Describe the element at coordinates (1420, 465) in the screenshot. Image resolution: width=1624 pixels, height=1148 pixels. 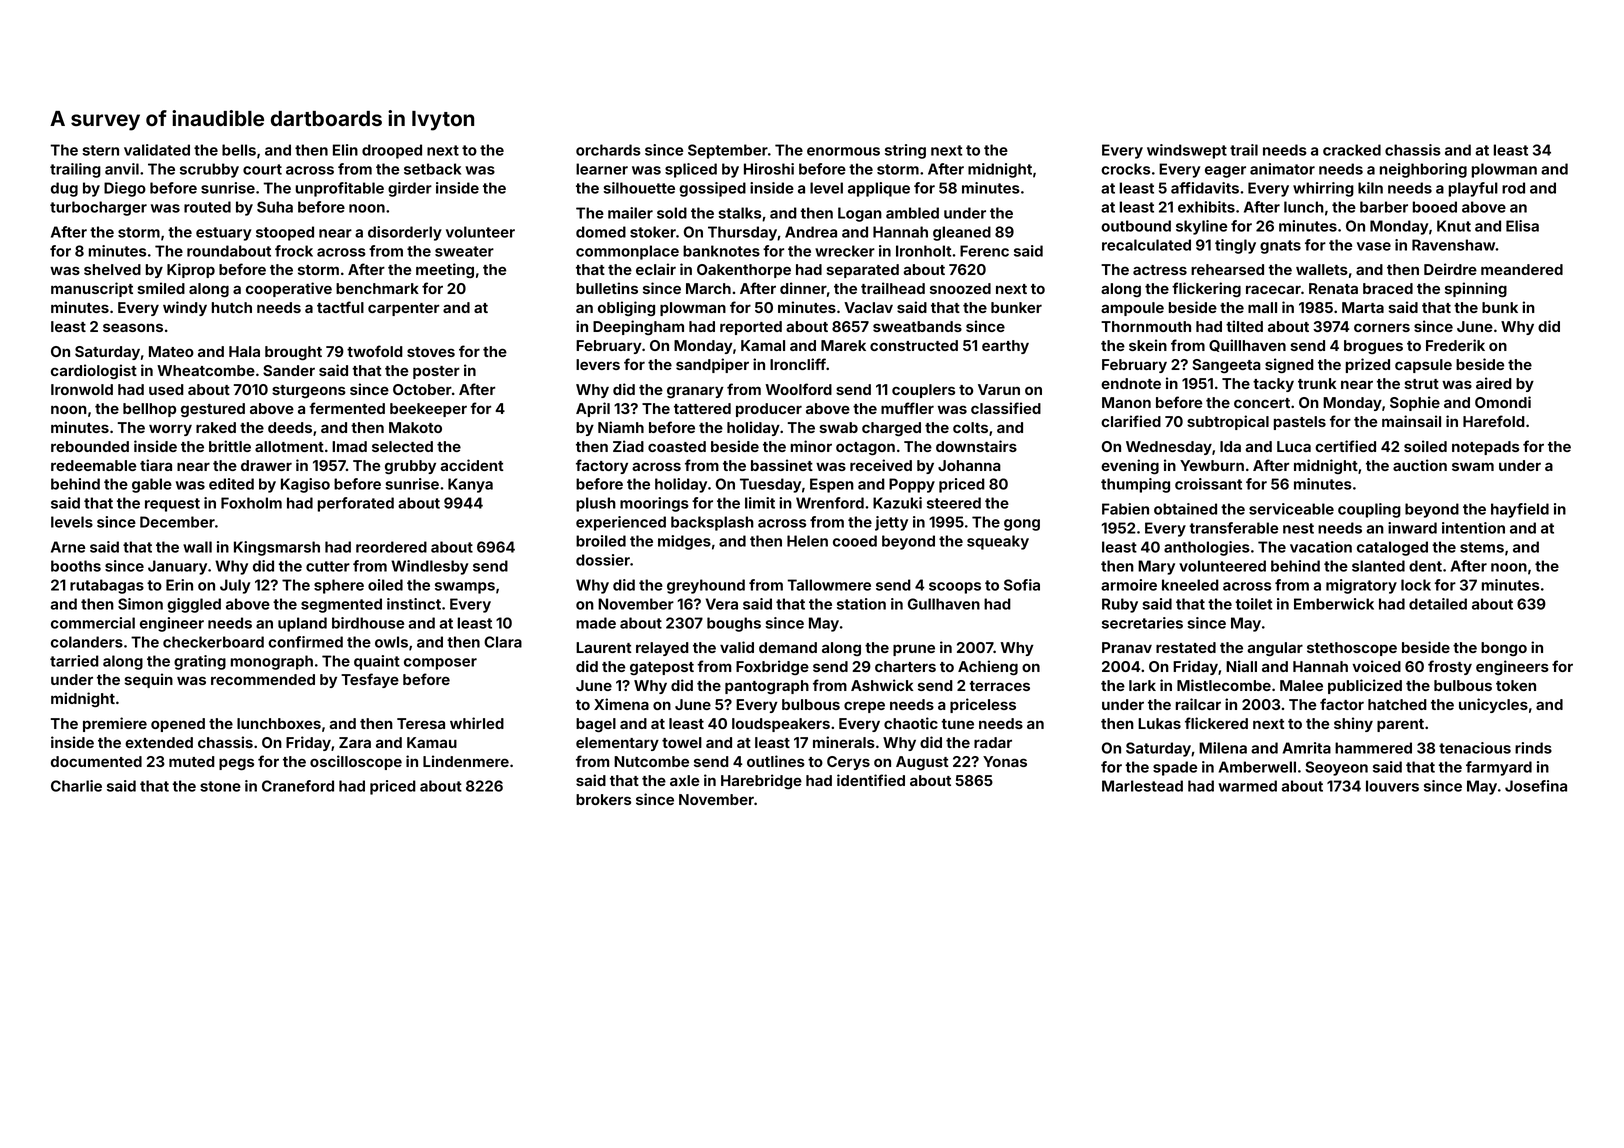
I see `auction` at that location.
